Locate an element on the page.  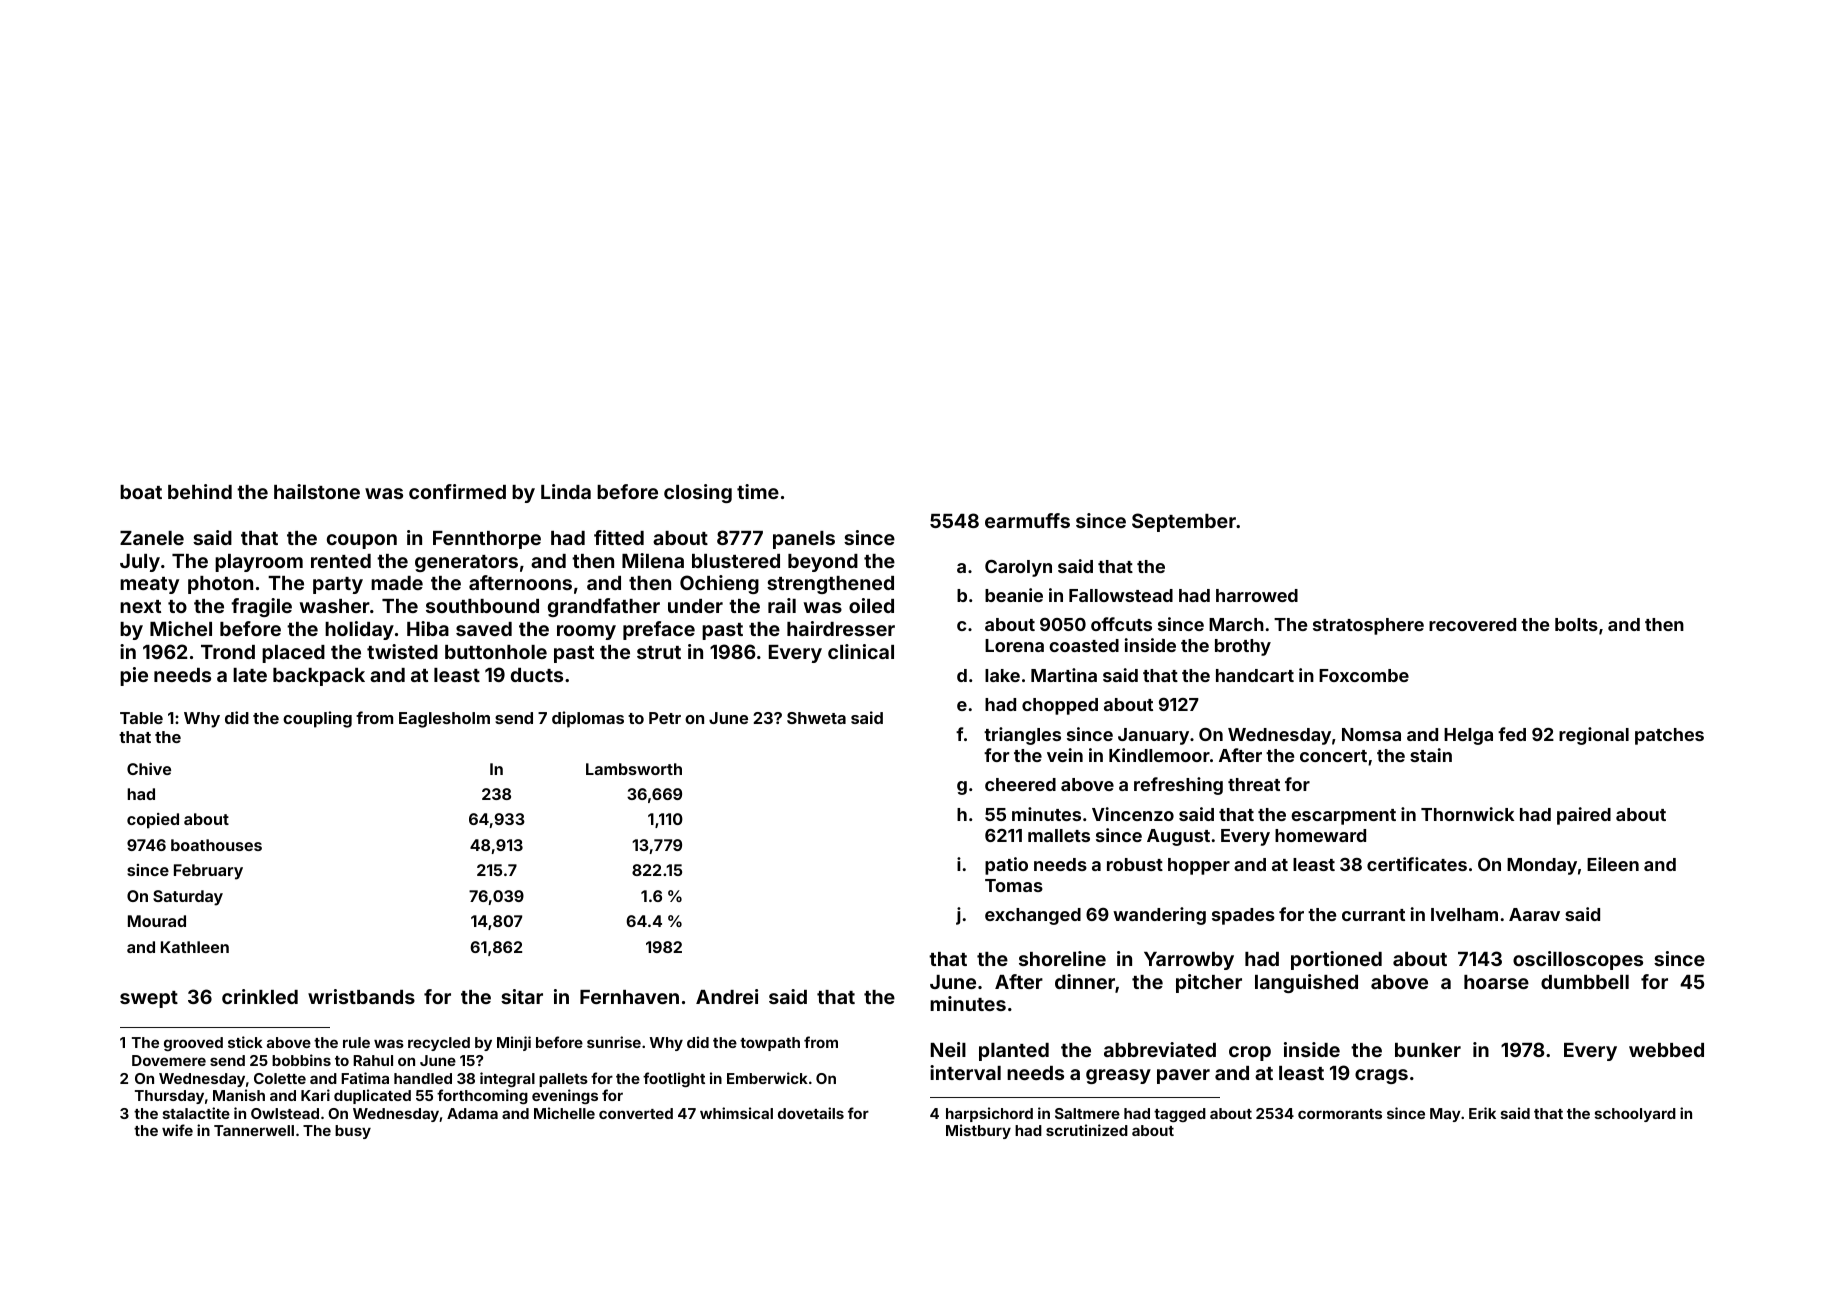
bolts is located at coordinates (1576, 624).
